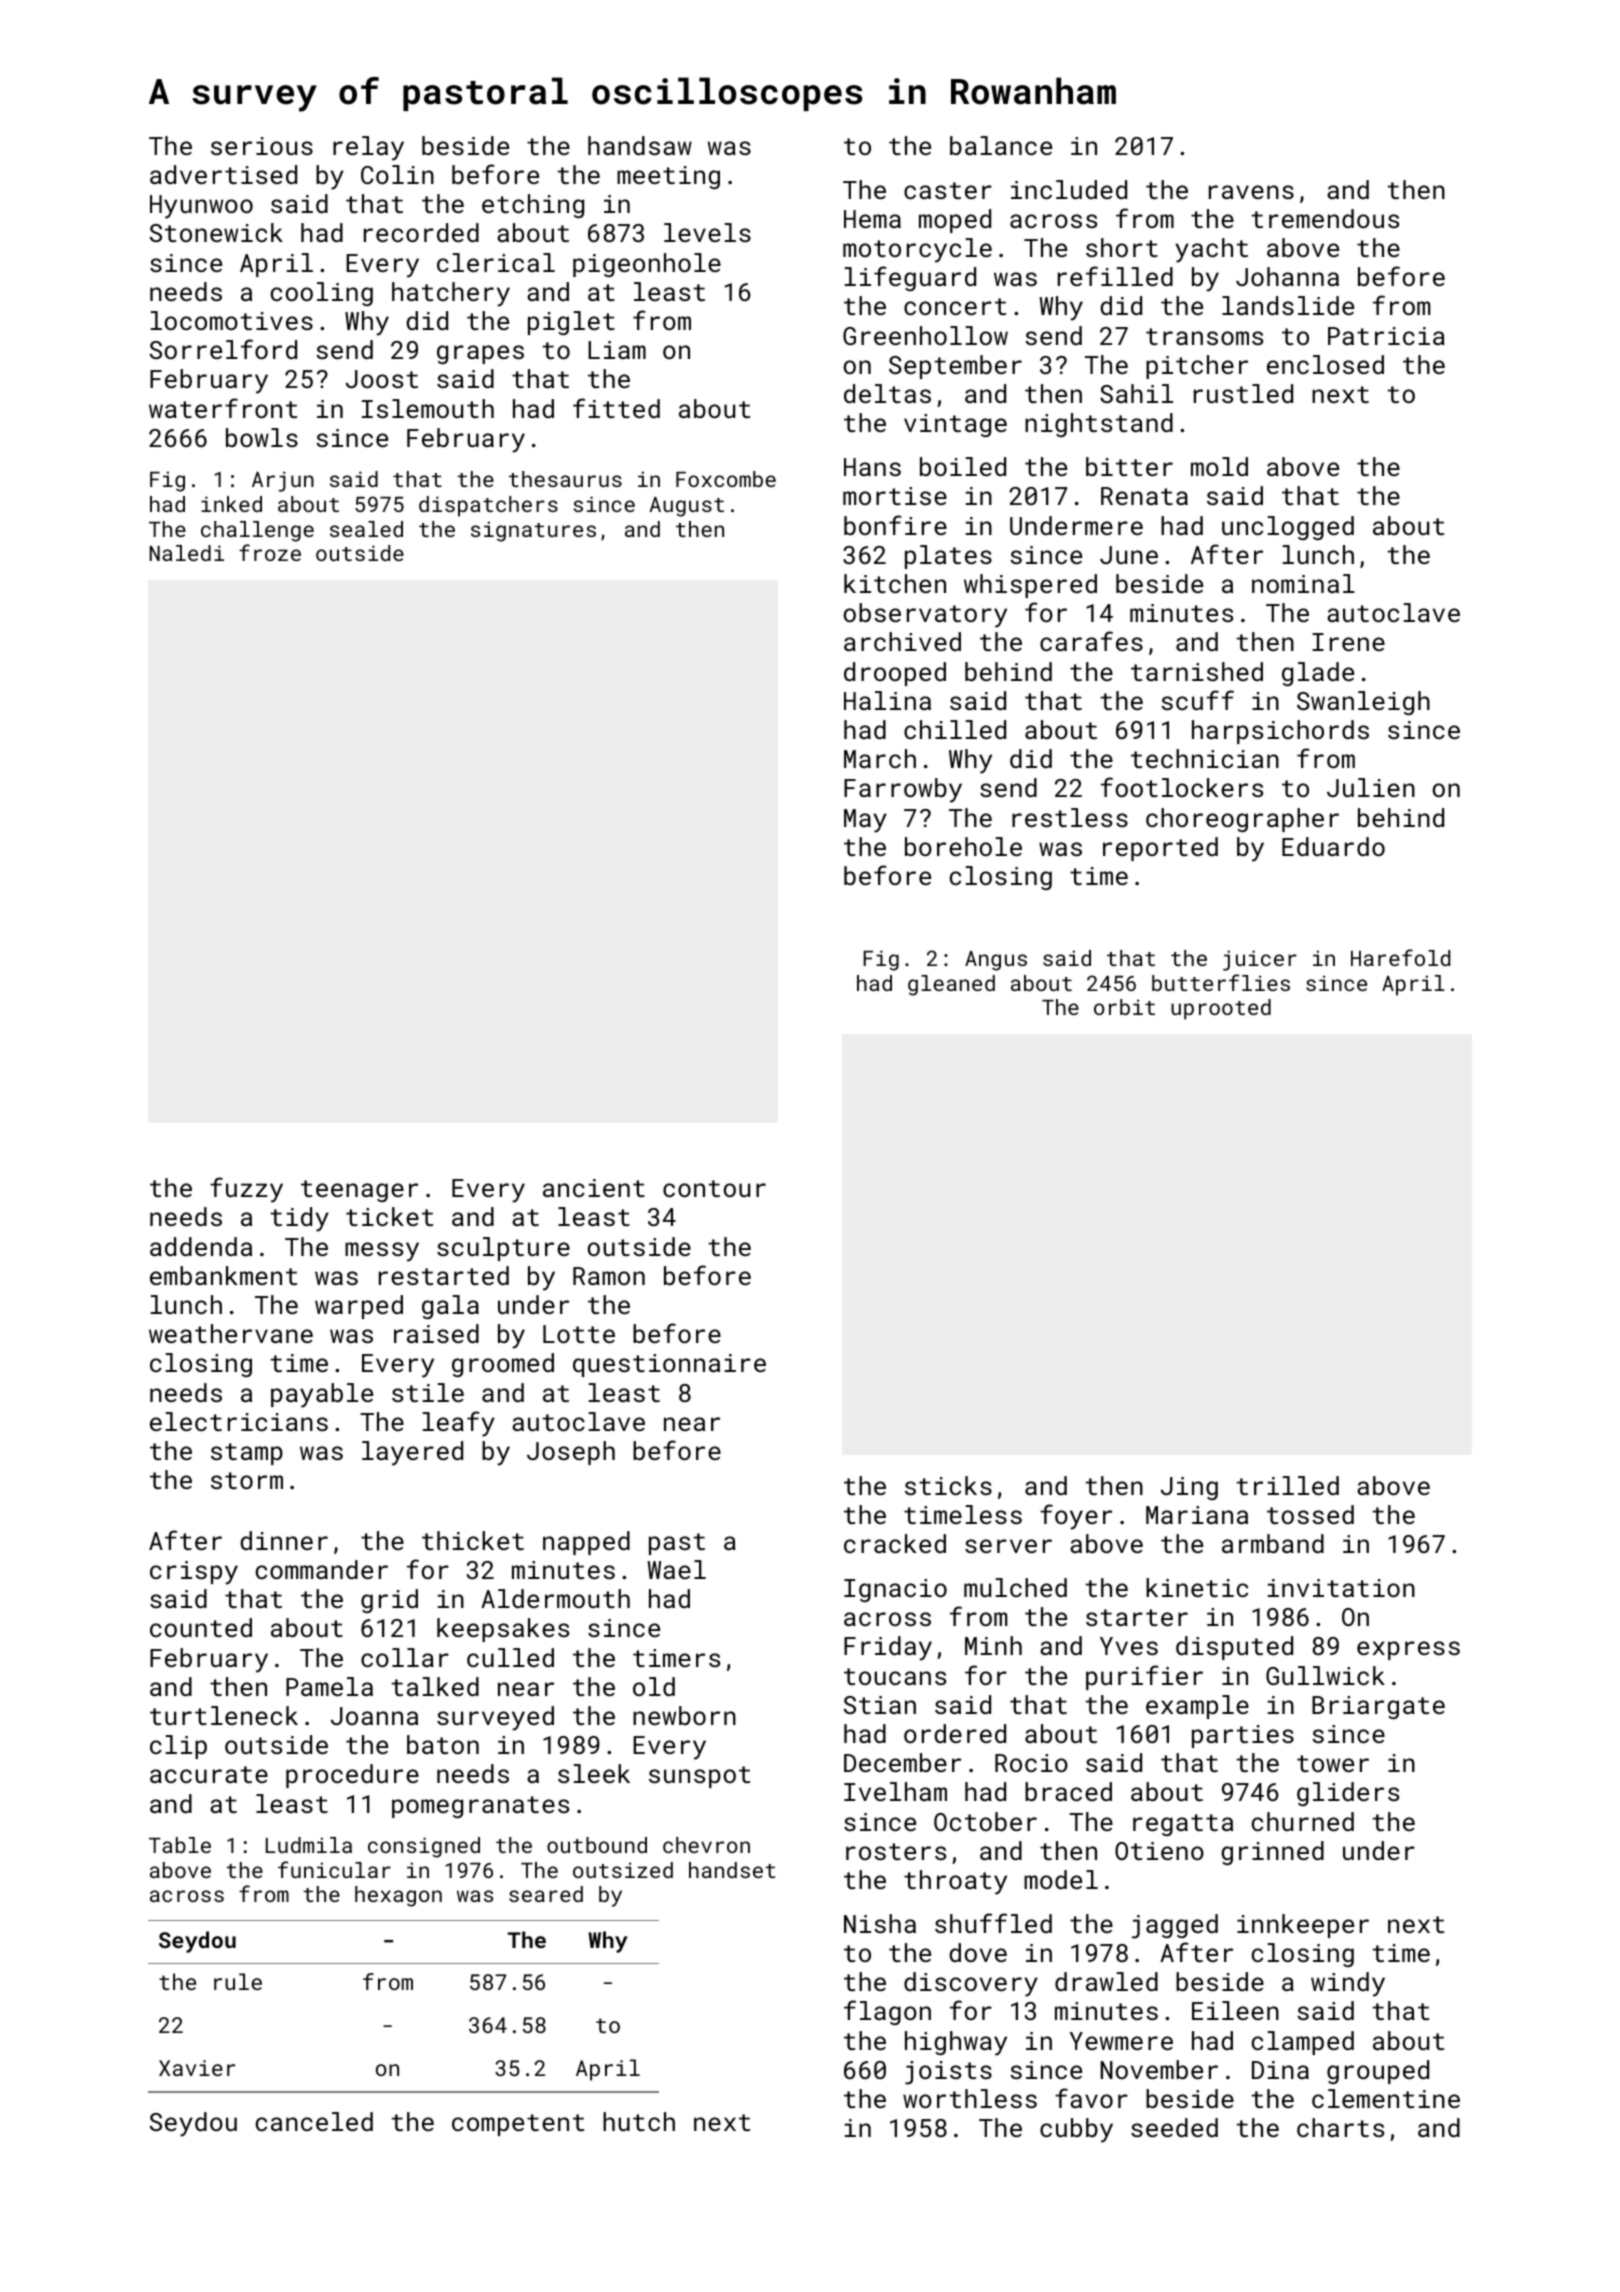  What do you see at coordinates (640, 145) in the image?
I see `handsaw` at bounding box center [640, 145].
